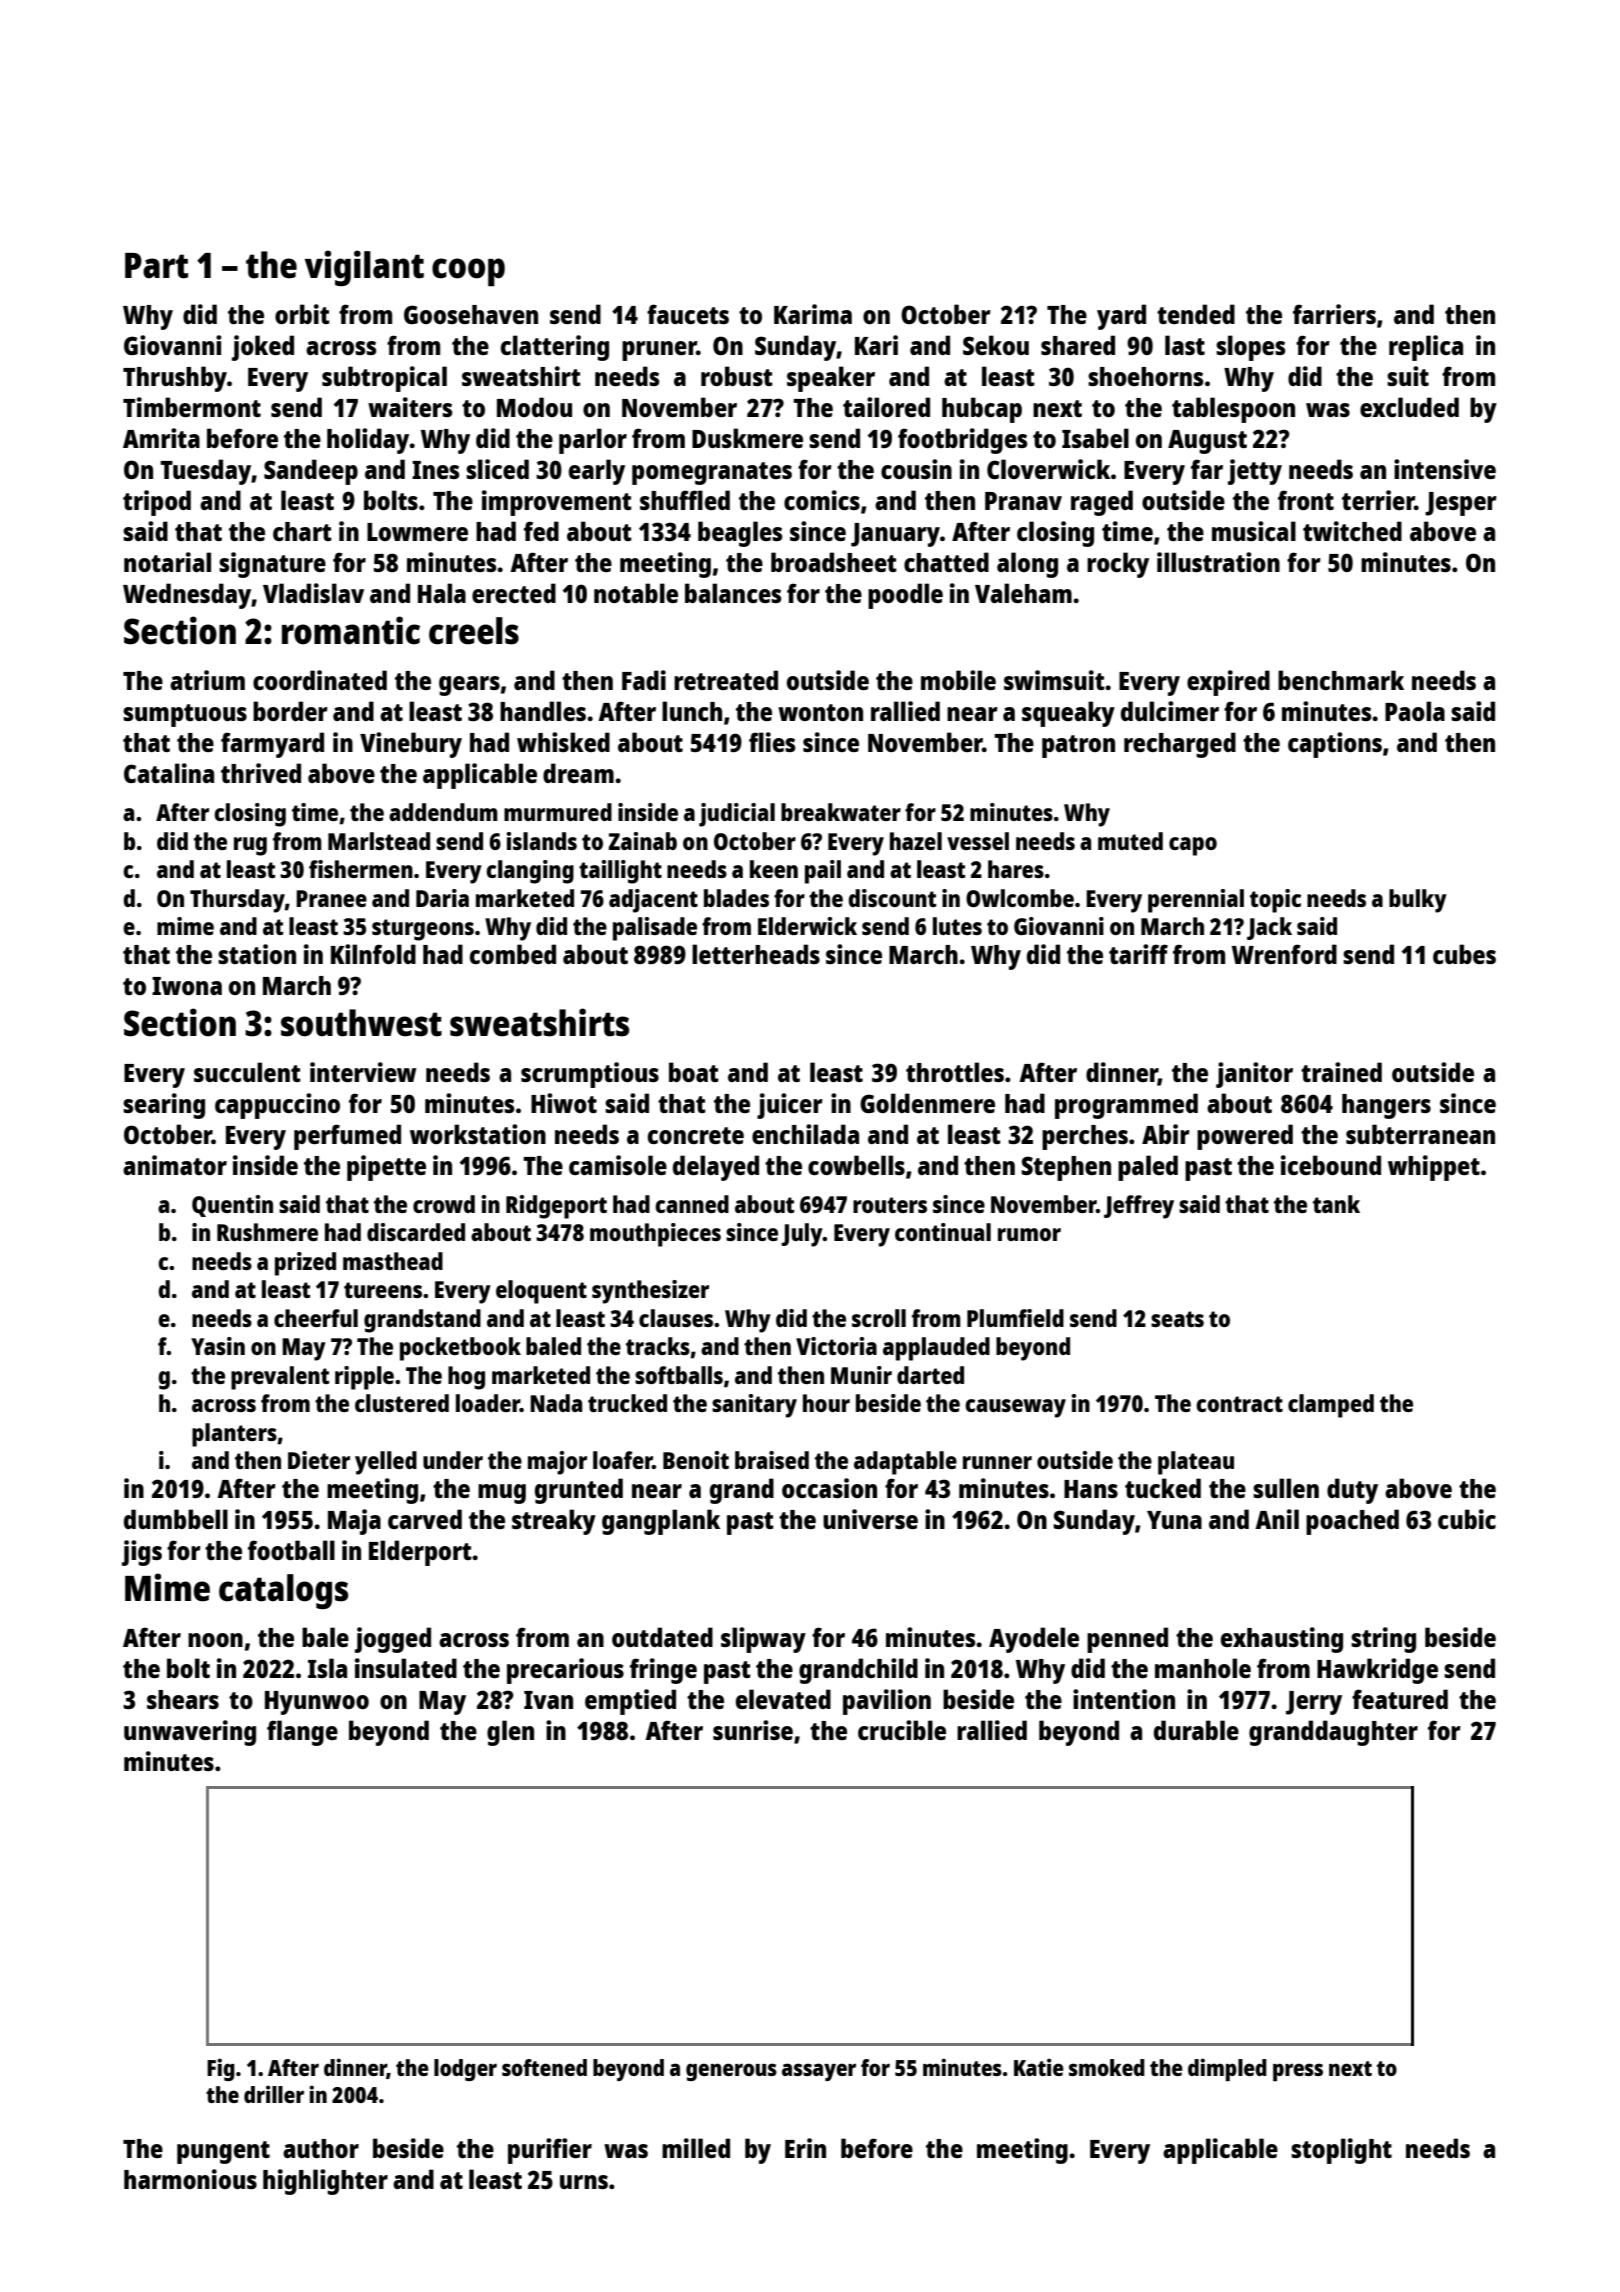 Image resolution: width=1620 pixels, height=2292 pixels. I want to click on parlor, so click(593, 441).
